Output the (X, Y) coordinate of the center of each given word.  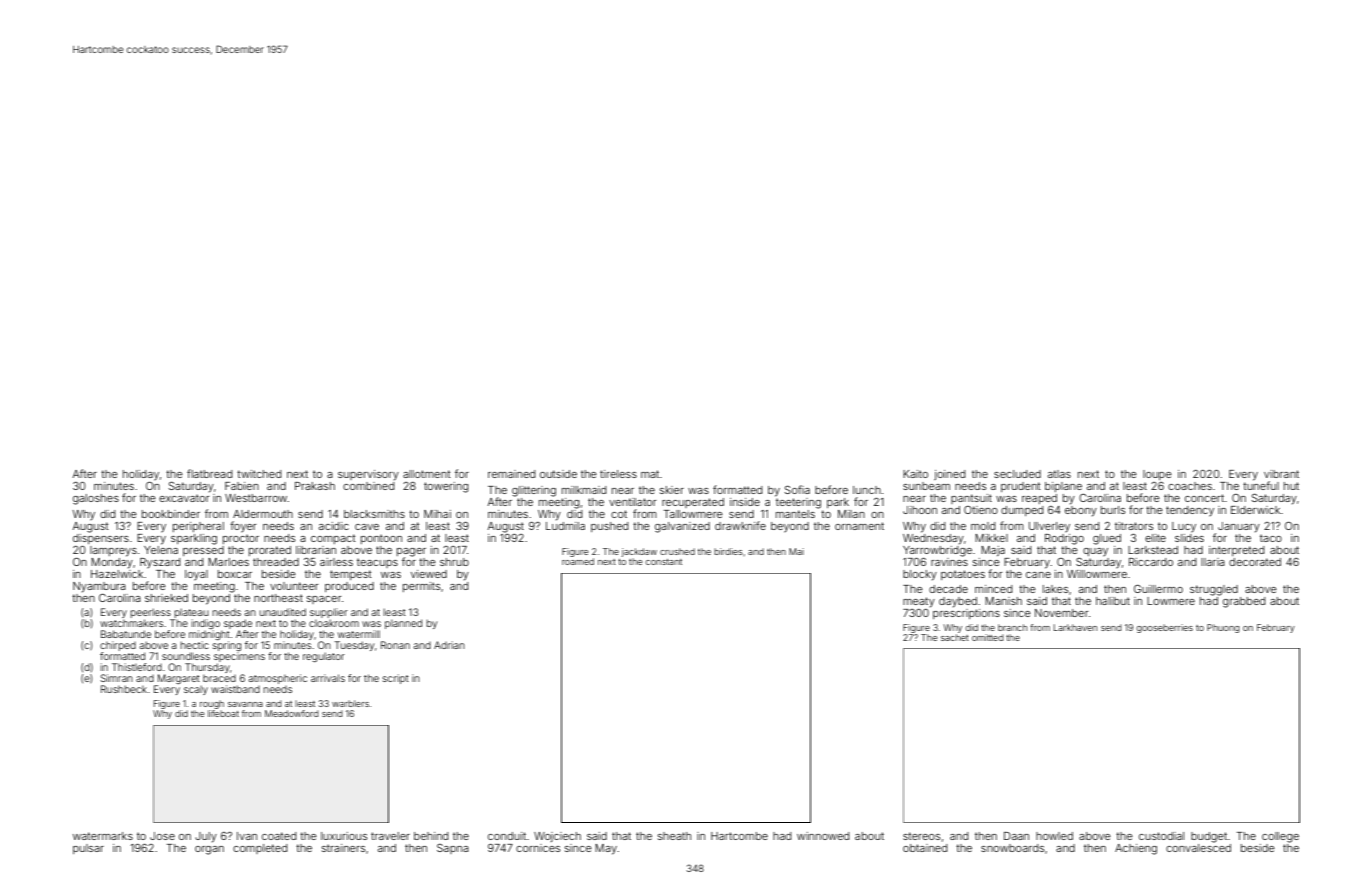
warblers (350, 703)
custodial (1161, 836)
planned (403, 624)
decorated (1255, 562)
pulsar (88, 849)
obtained (925, 848)
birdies (728, 551)
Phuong (1223, 628)
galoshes (96, 499)
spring (227, 646)
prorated (270, 551)
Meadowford (291, 713)
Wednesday (933, 539)
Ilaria (1213, 562)
